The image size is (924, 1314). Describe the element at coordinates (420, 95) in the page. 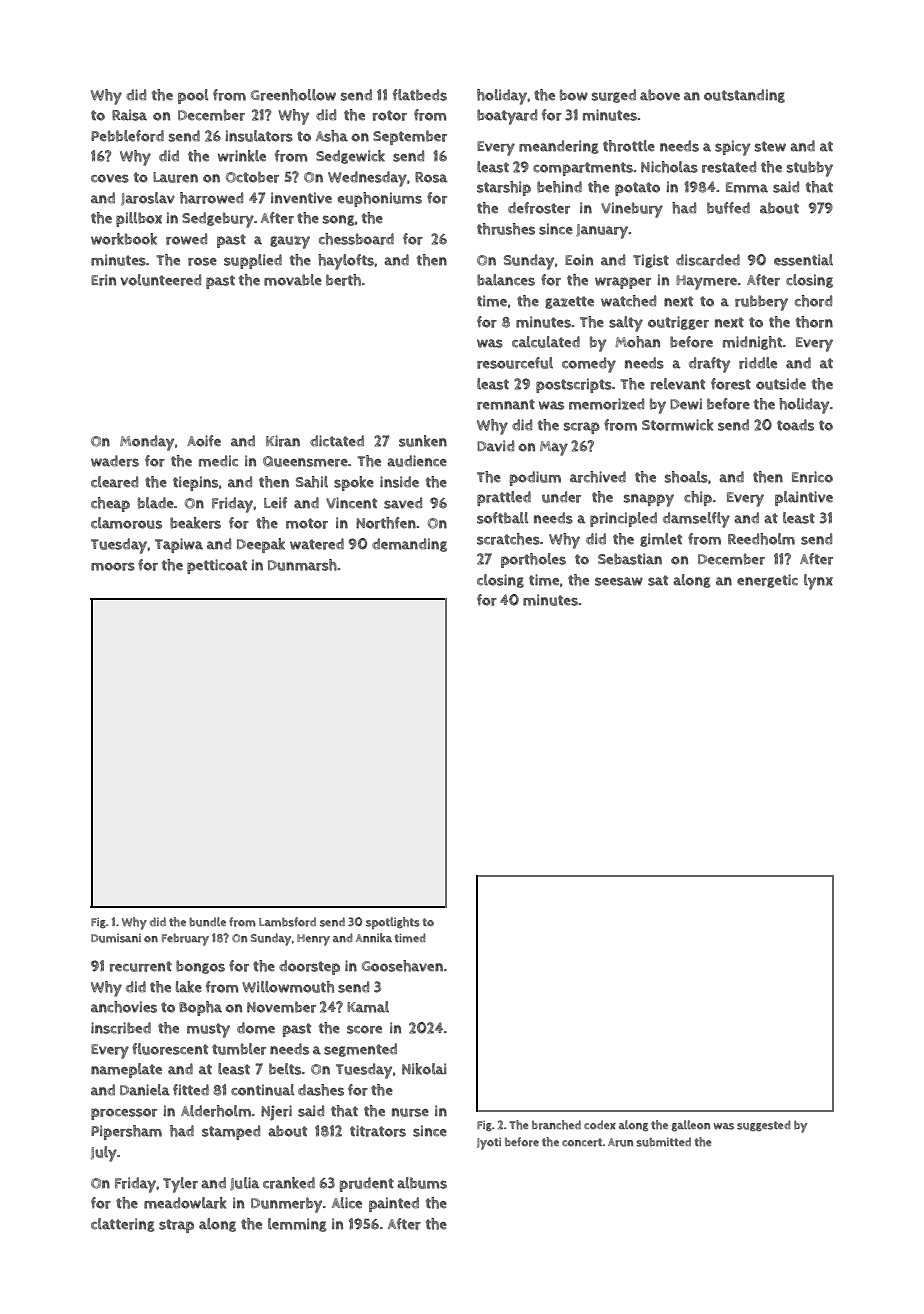

I see `flatbeds` at that location.
